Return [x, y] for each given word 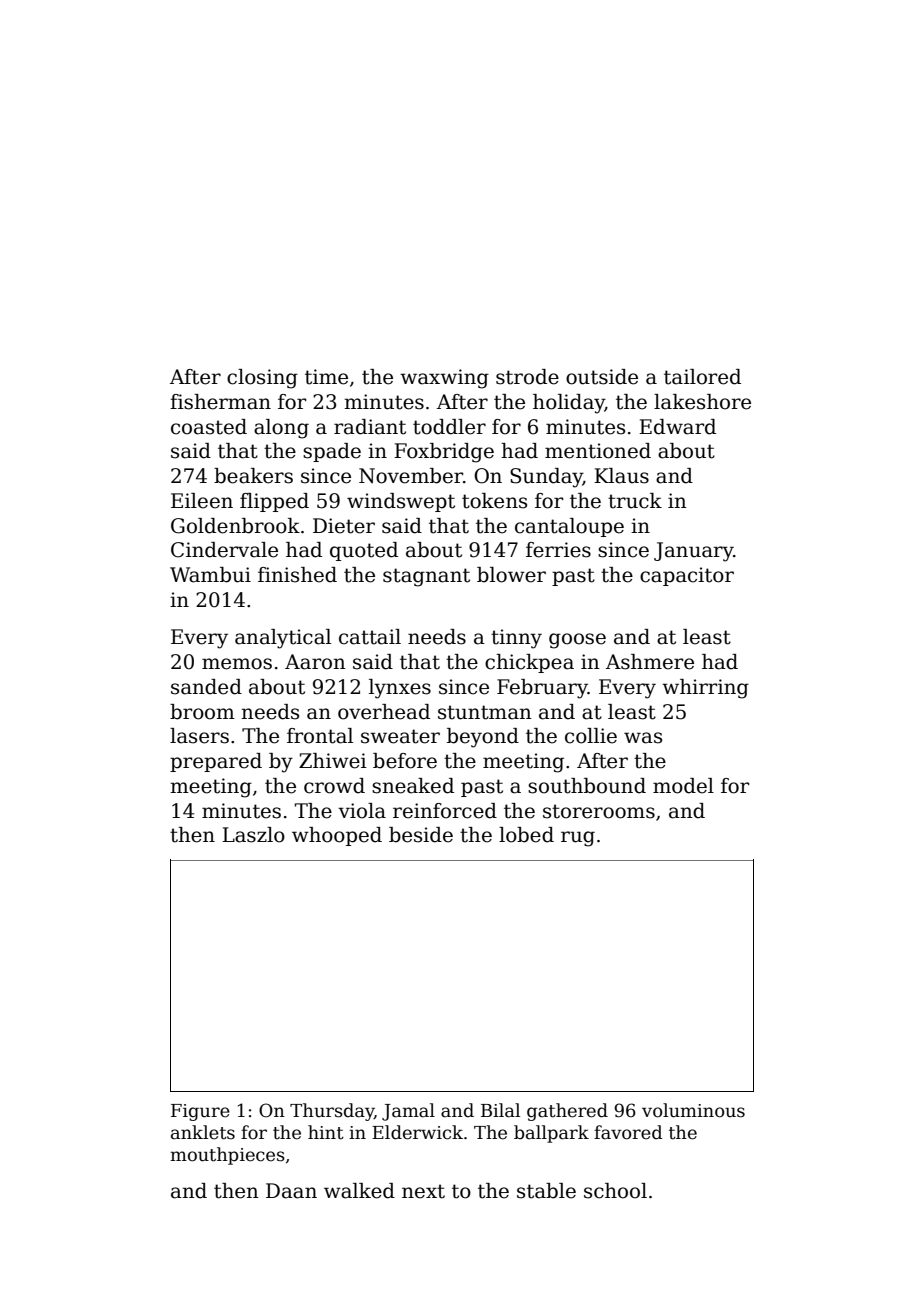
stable [546, 1191]
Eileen [202, 501]
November [411, 476]
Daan [291, 1191]
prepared [216, 762]
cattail [370, 637]
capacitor [687, 576]
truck [635, 501]
